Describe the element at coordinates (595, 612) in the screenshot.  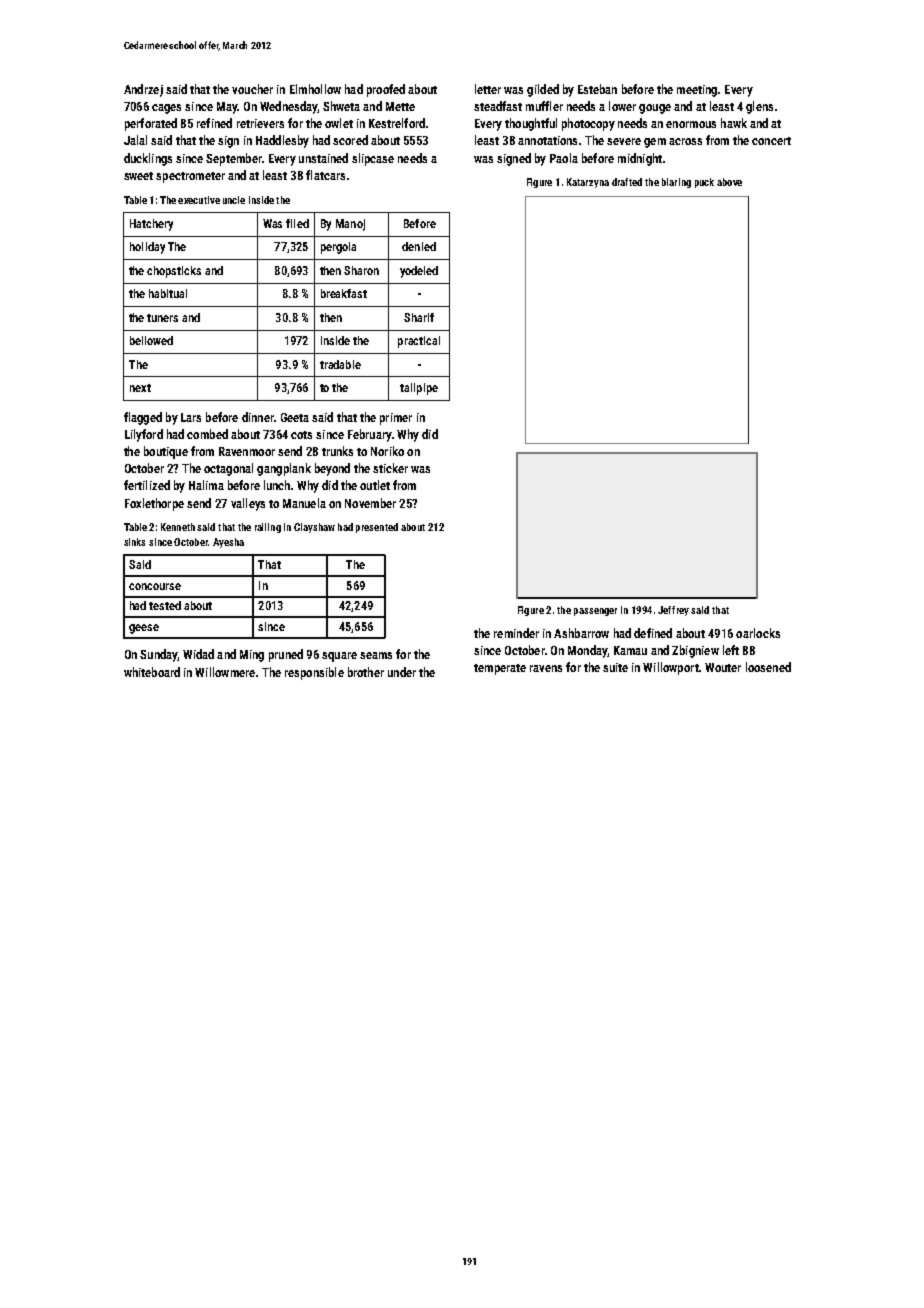
I see `passenger` at that location.
